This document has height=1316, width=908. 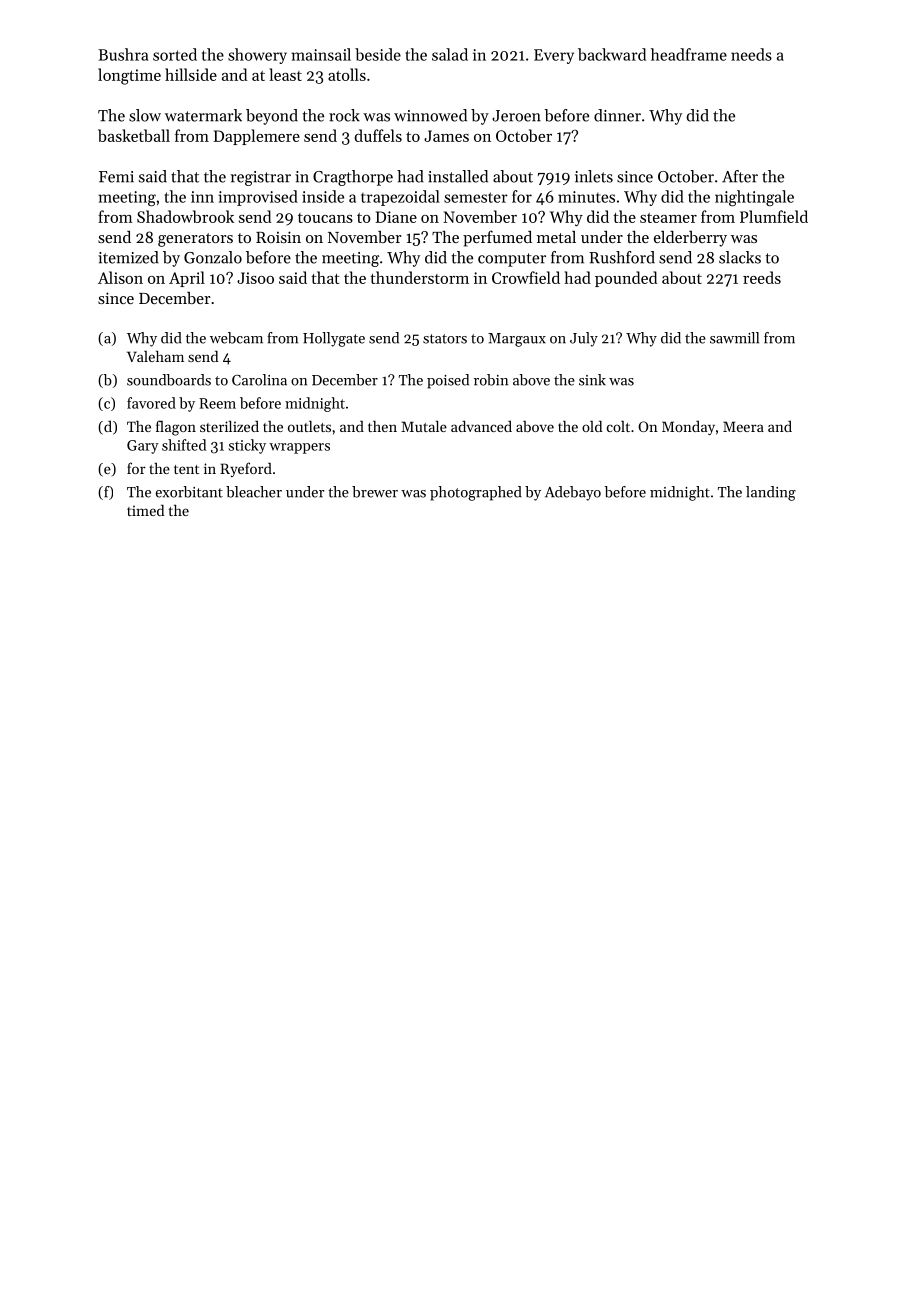 What do you see at coordinates (594, 176) in the document?
I see `inlets` at bounding box center [594, 176].
